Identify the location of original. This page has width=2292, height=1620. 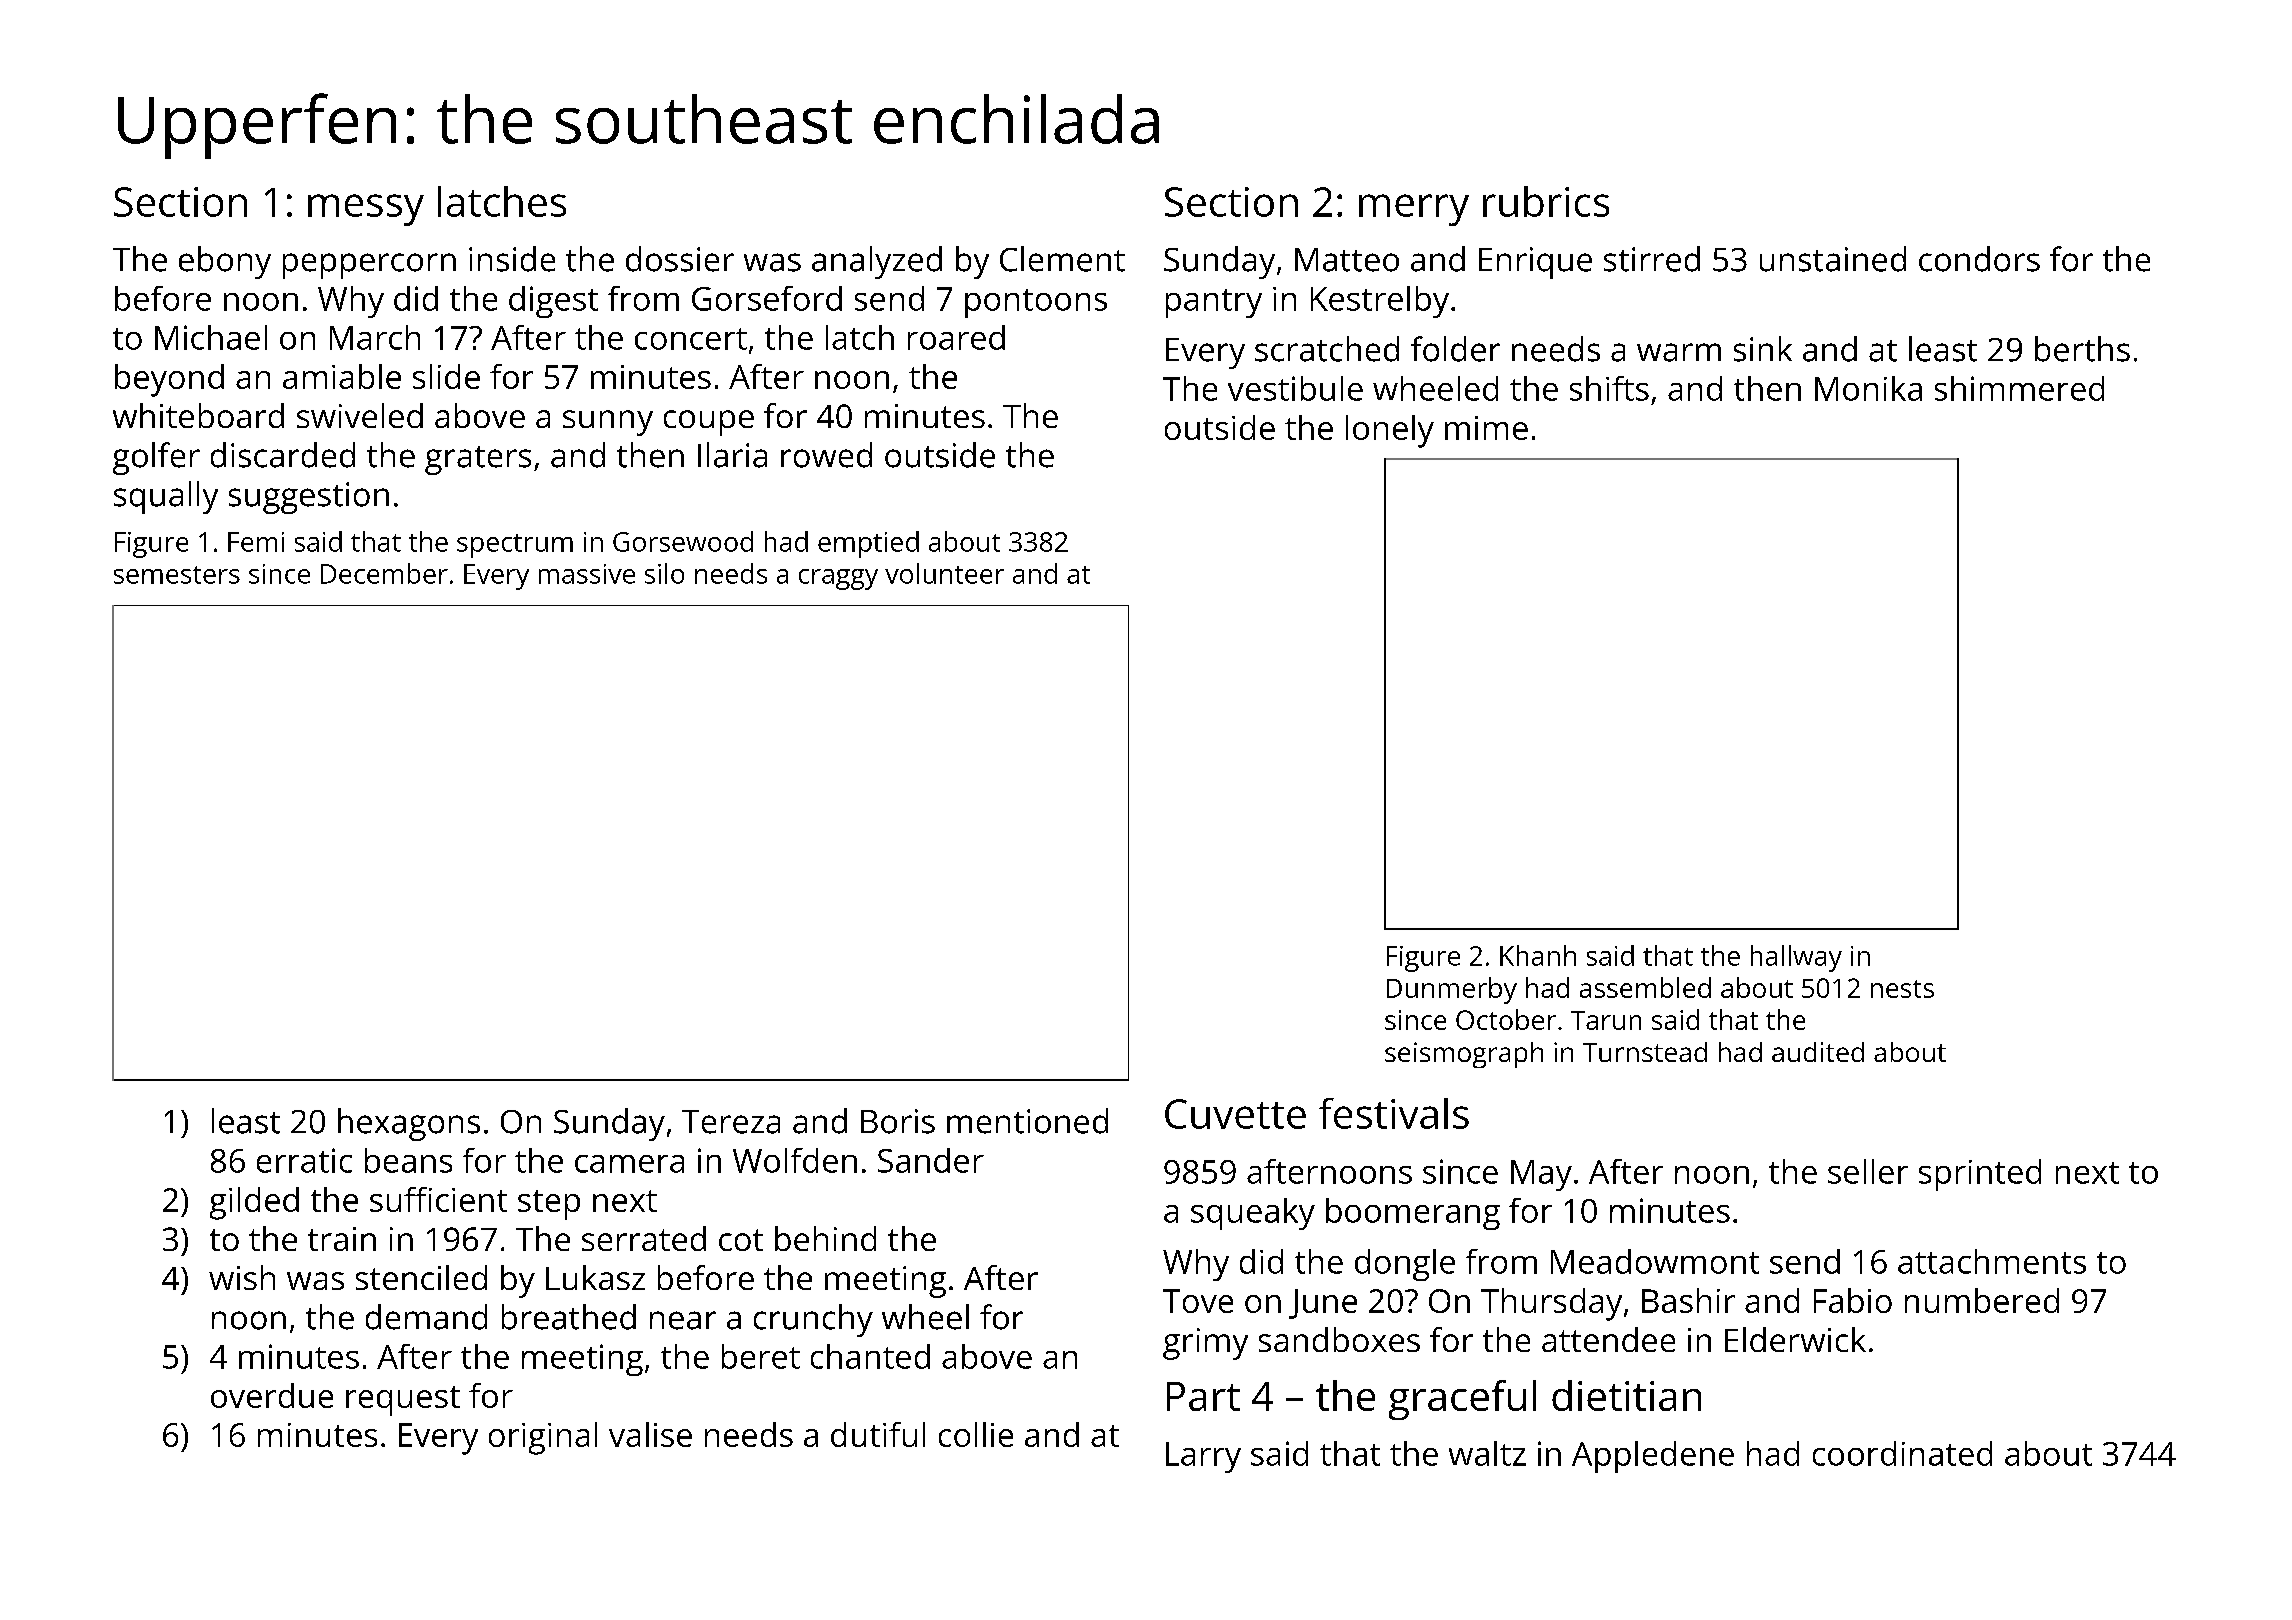
(543, 1438).
